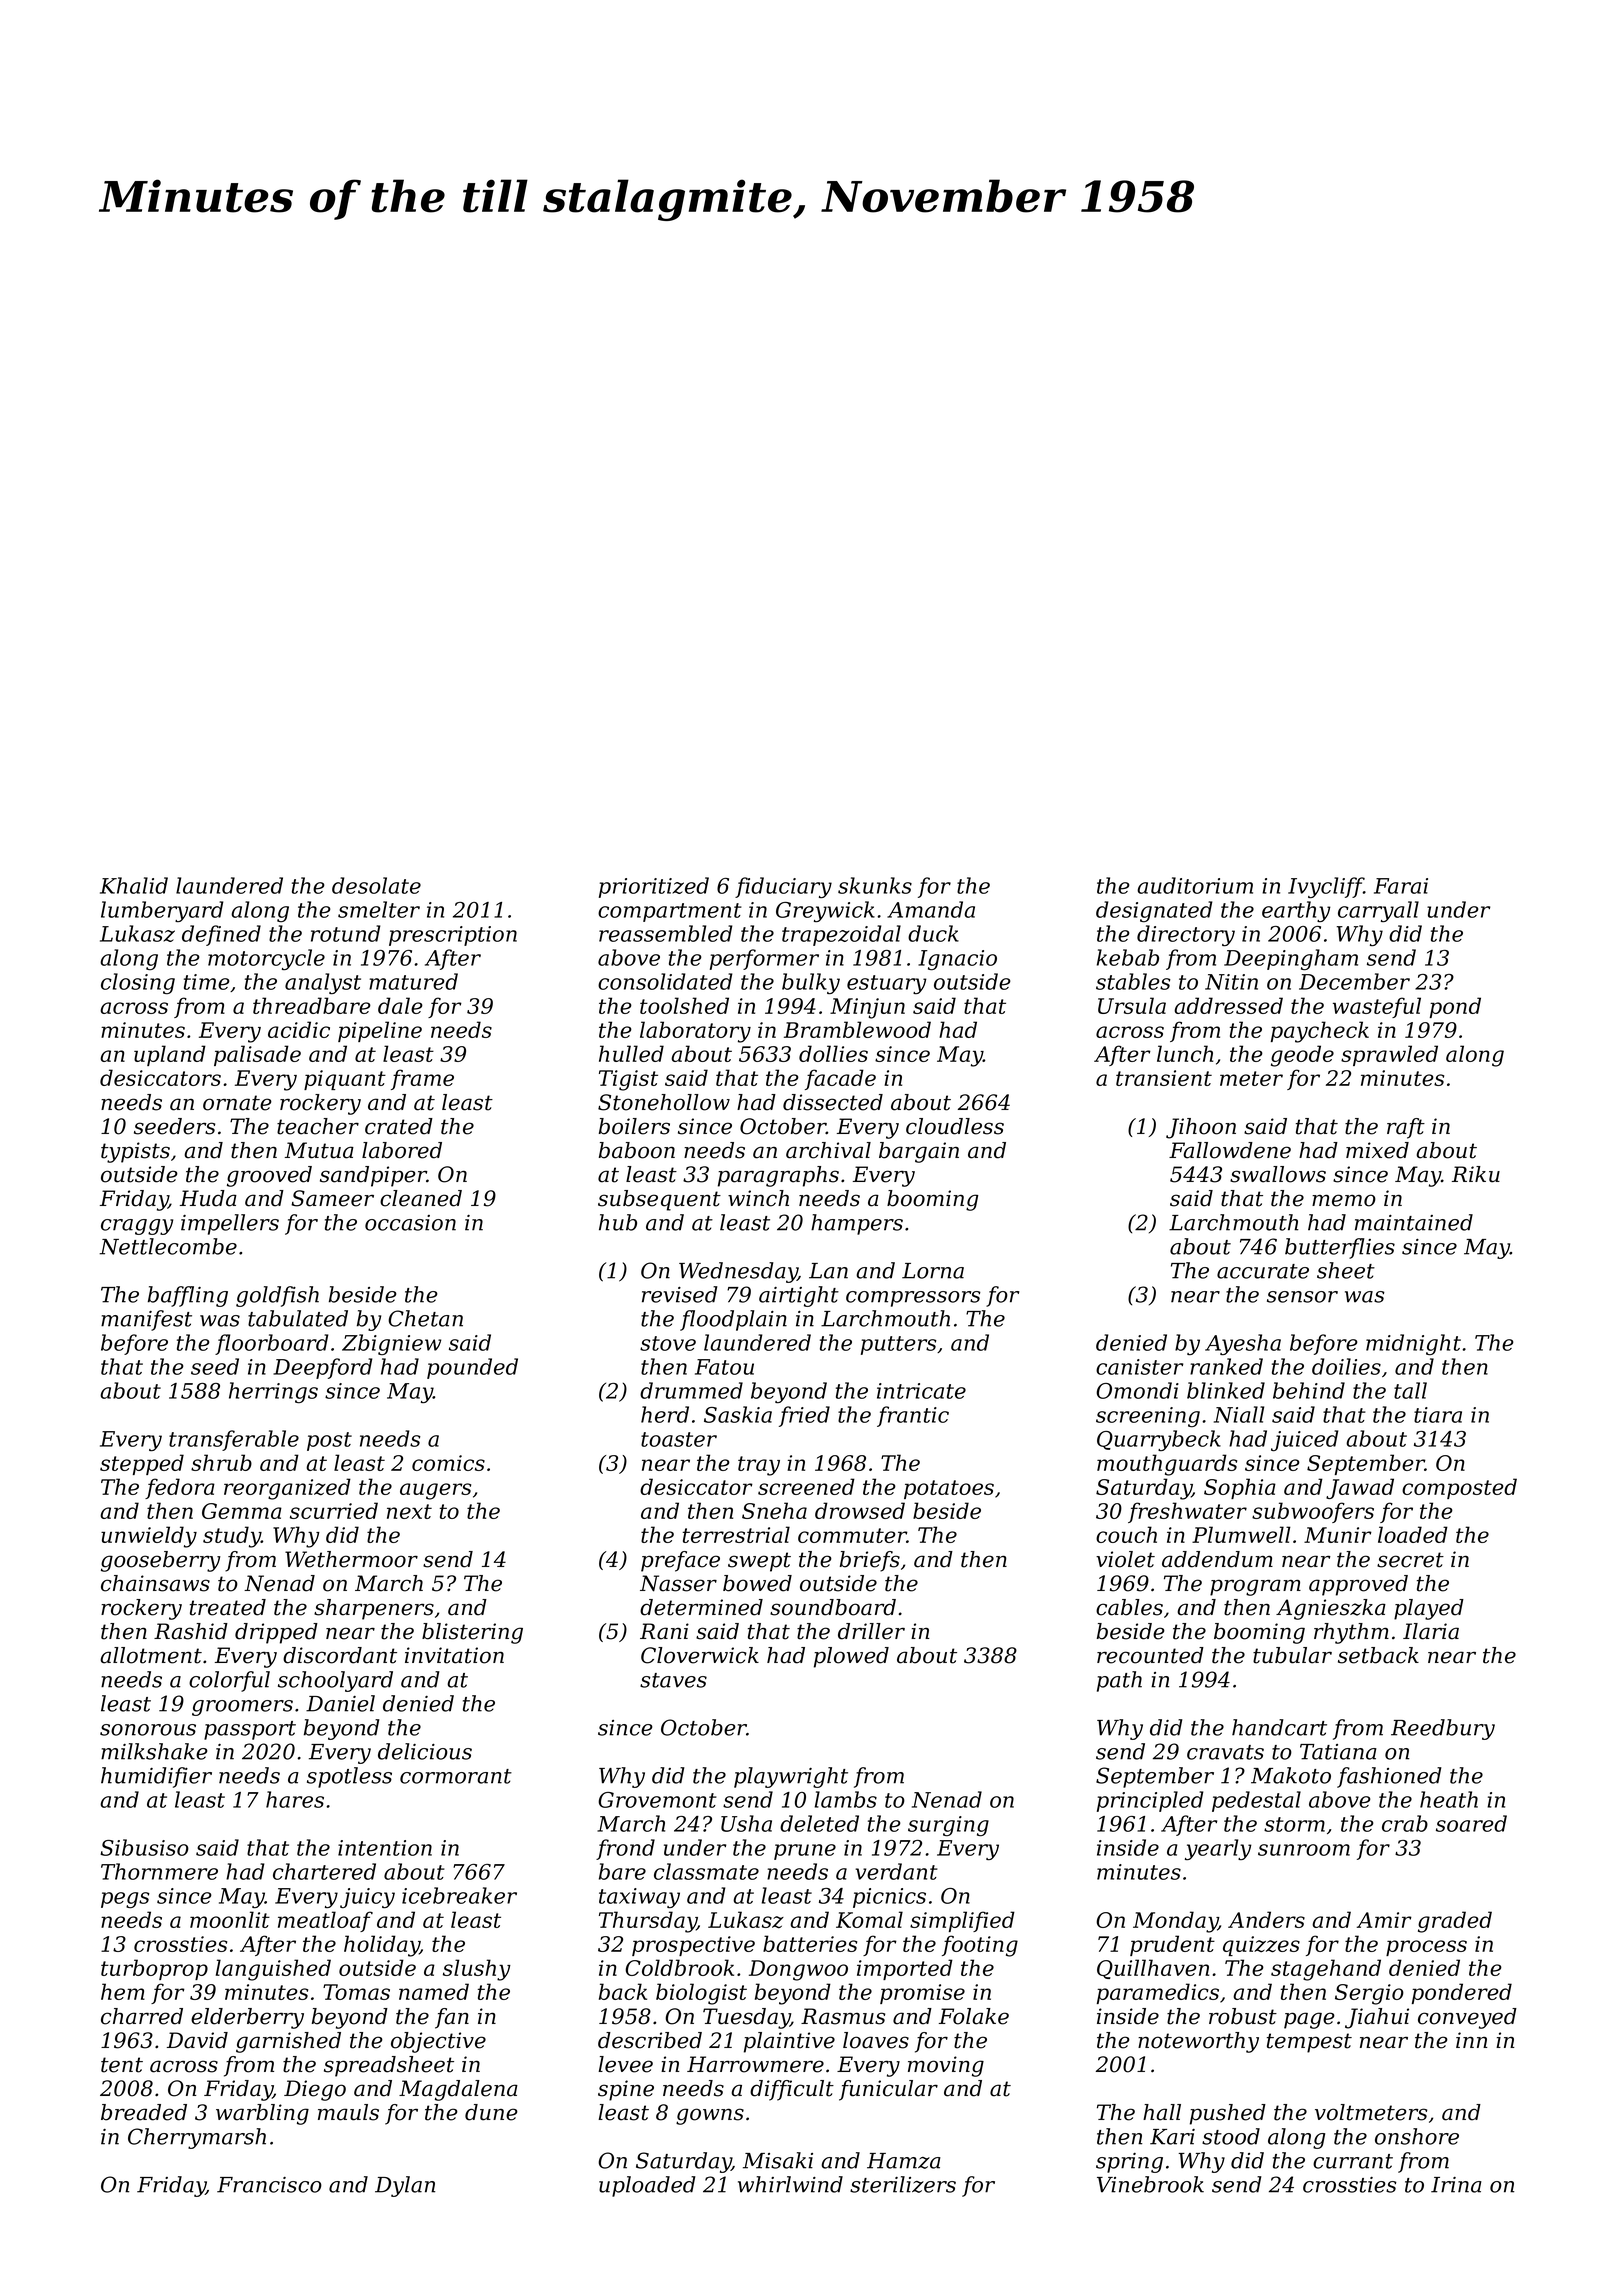 The height and width of the image is (2292, 1620). What do you see at coordinates (1185, 1053) in the image?
I see `lunch` at bounding box center [1185, 1053].
